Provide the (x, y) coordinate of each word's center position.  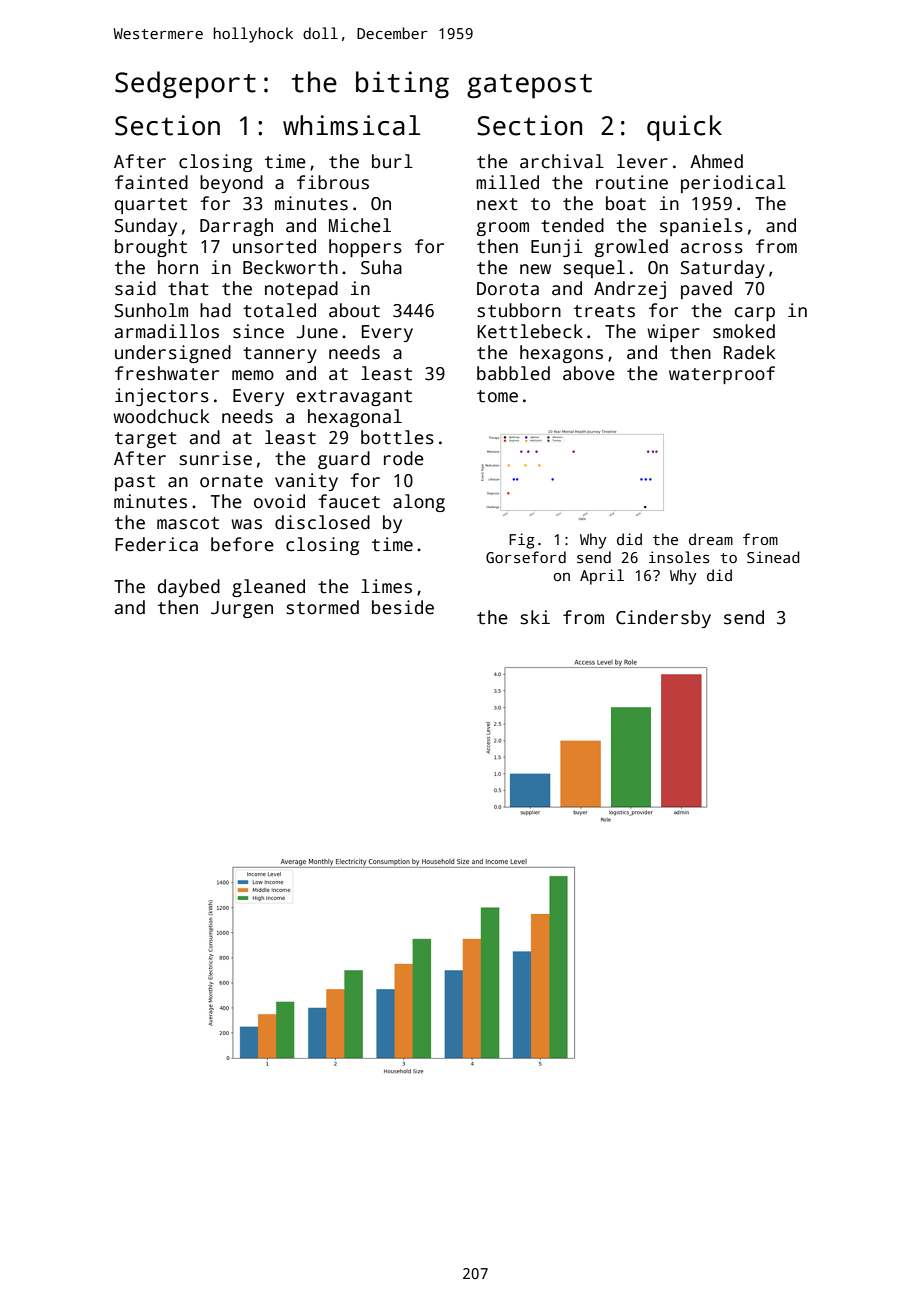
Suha (381, 267)
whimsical (351, 125)
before (242, 544)
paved (706, 290)
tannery (280, 355)
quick (684, 128)
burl (392, 161)
